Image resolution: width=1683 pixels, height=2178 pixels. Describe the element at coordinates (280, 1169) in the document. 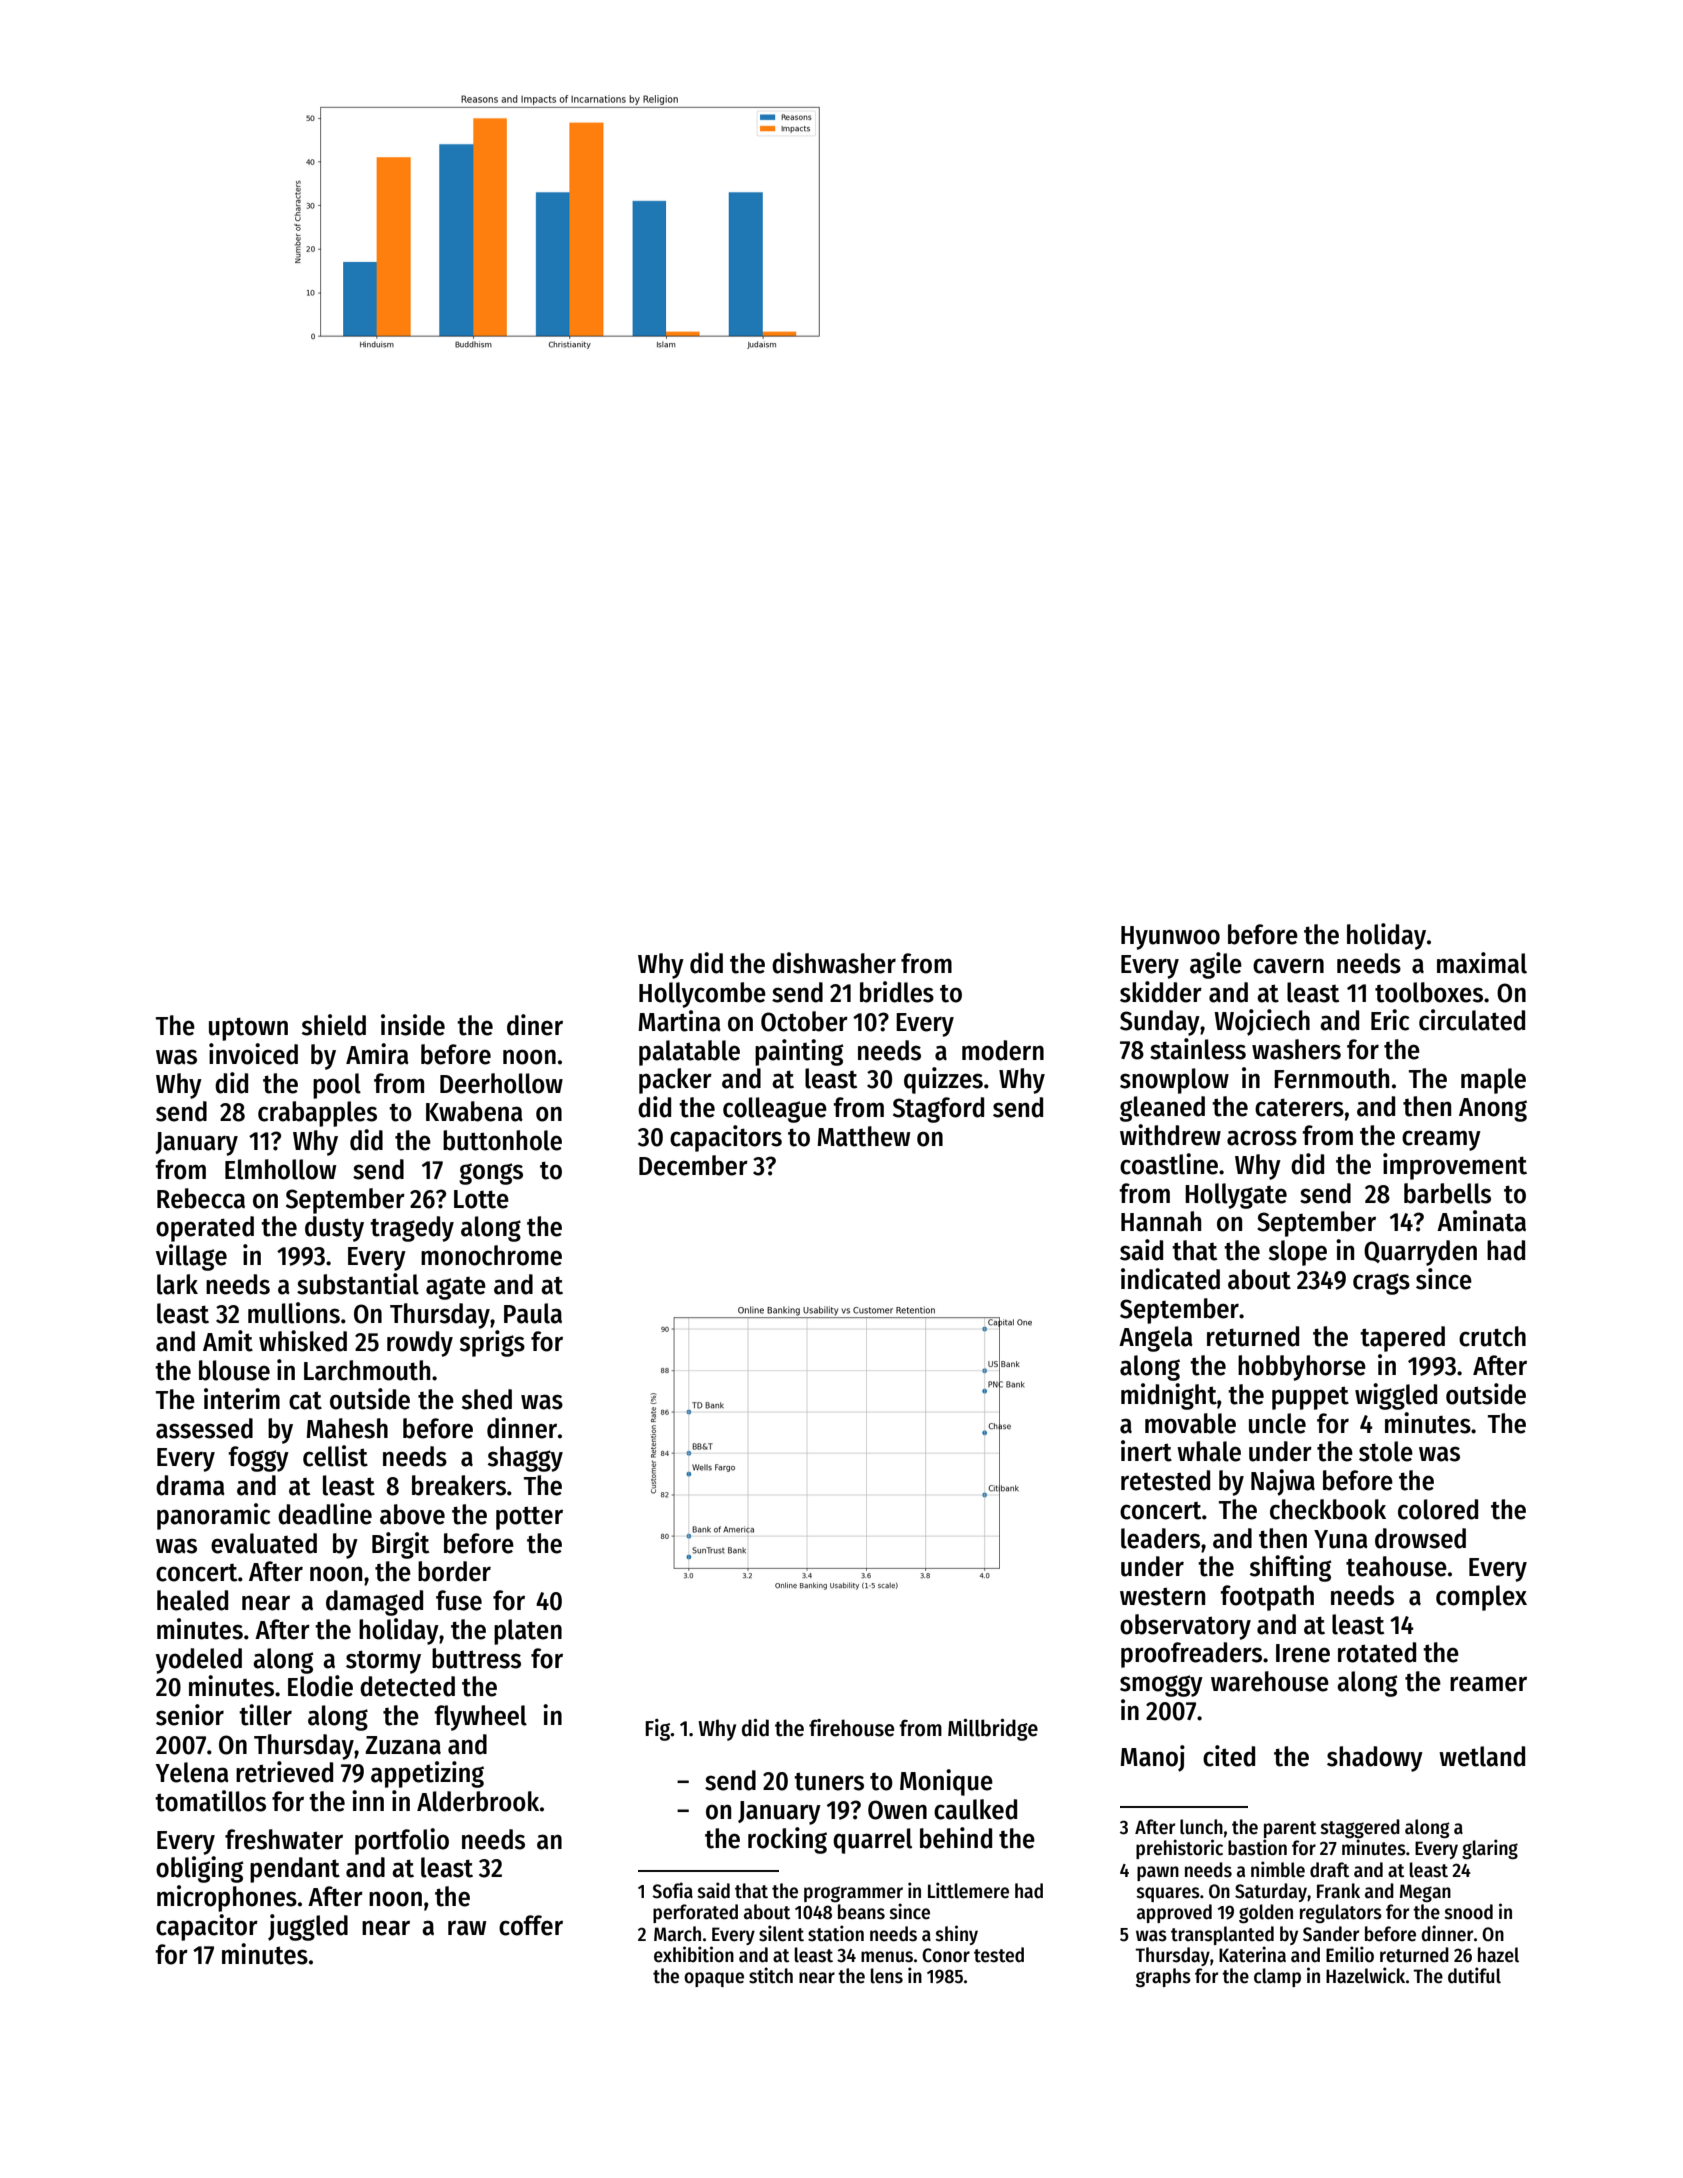

I see `Elmhollow` at that location.
